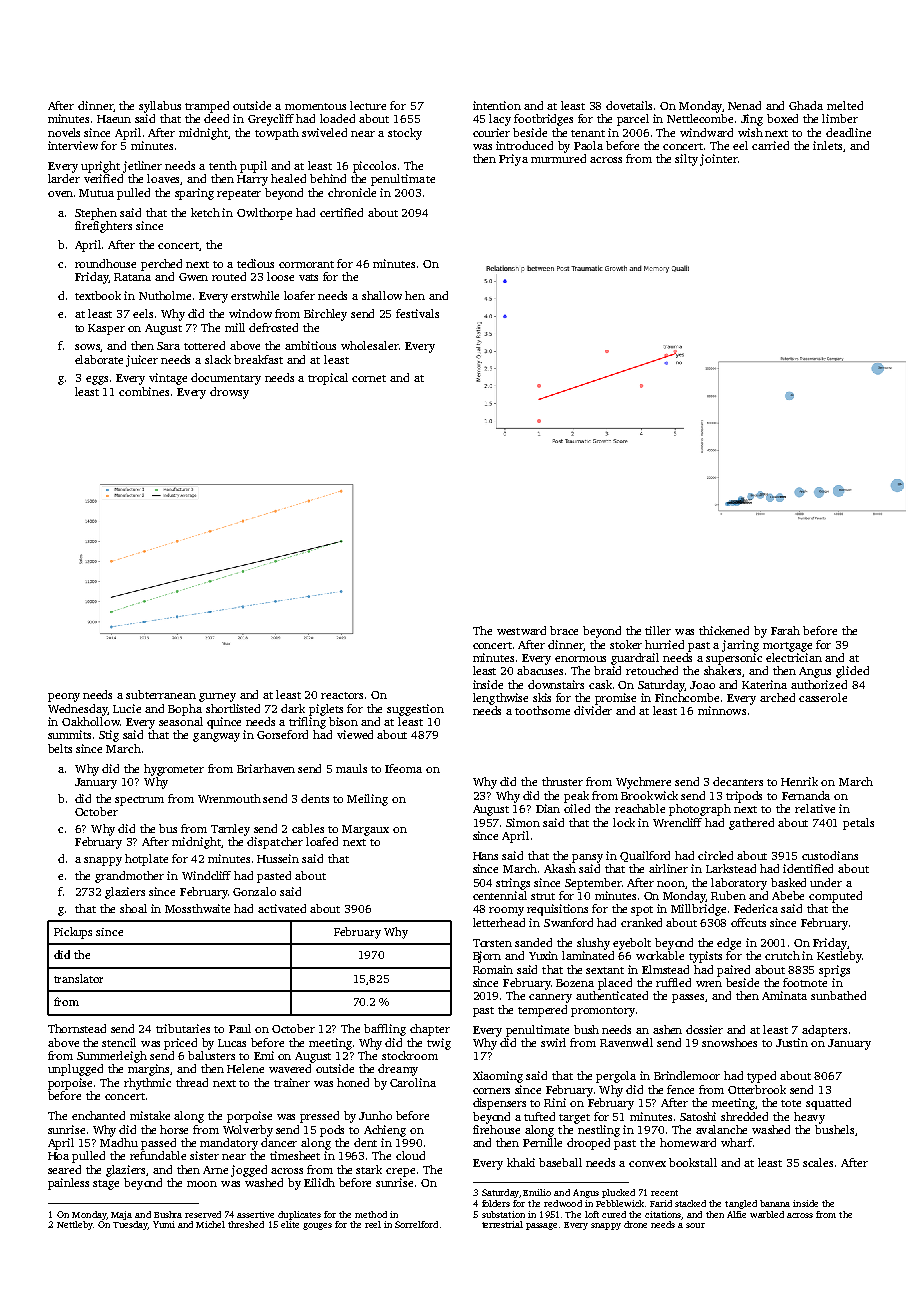 This page has height=1308, width=924. What do you see at coordinates (373, 1224) in the page?
I see `reel` at bounding box center [373, 1224].
